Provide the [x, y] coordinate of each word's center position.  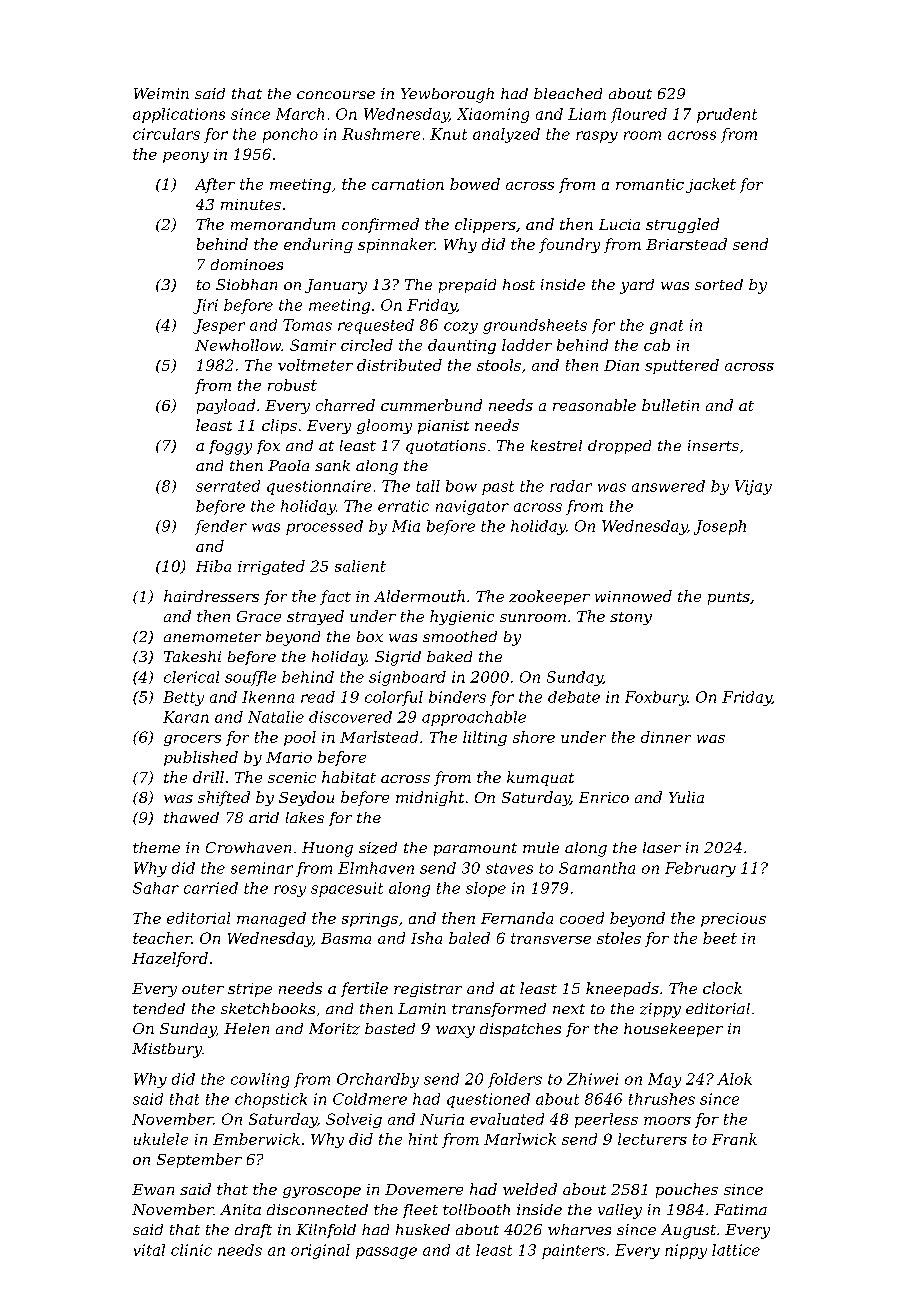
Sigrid [398, 658]
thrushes [662, 1099]
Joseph [720, 527]
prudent [727, 115]
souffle [250, 678]
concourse [336, 95]
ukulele [161, 1139]
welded [530, 1189]
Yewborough [447, 95]
